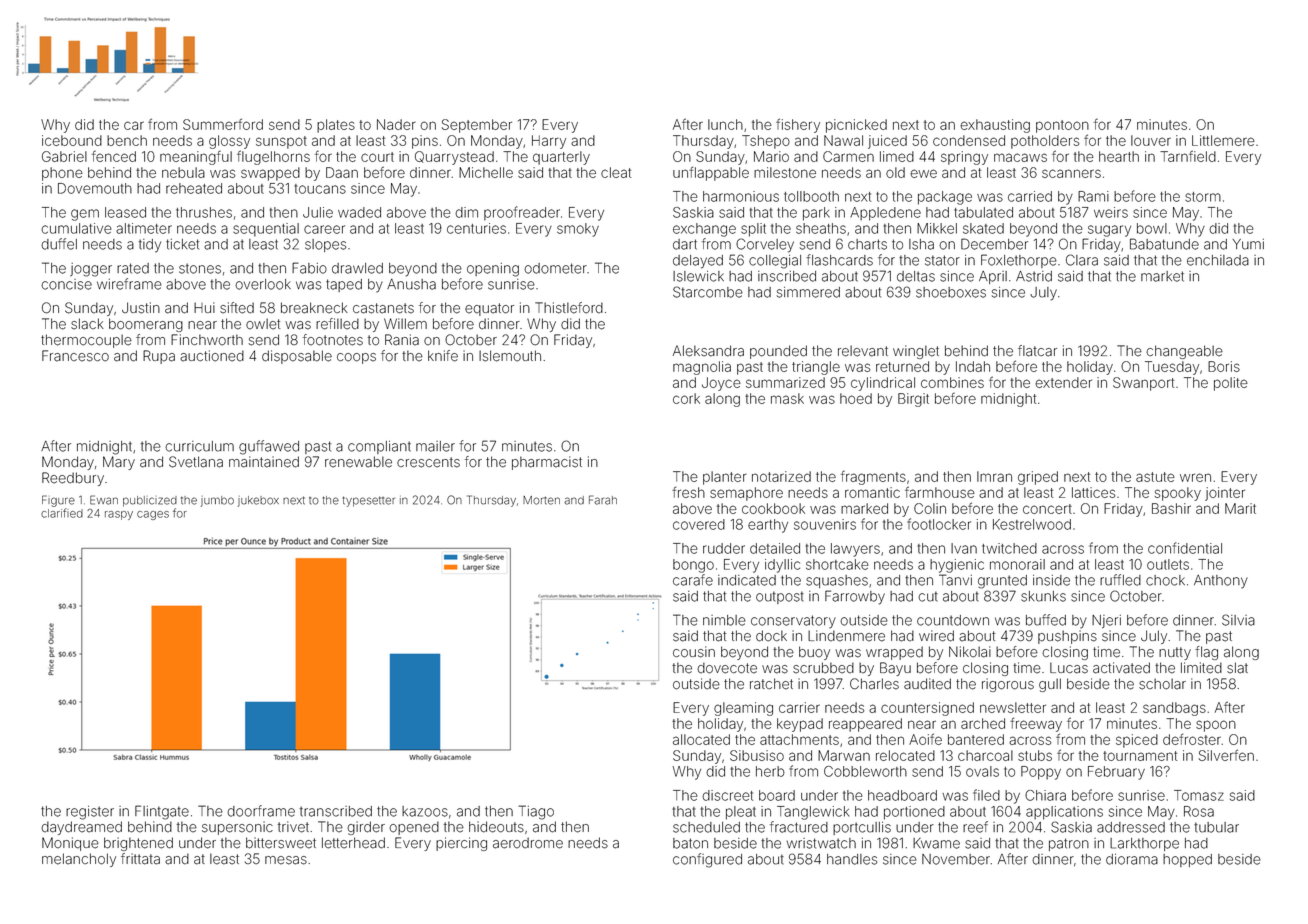 Image resolution: width=1308 pixels, height=924 pixels. I want to click on allocated, so click(701, 739).
